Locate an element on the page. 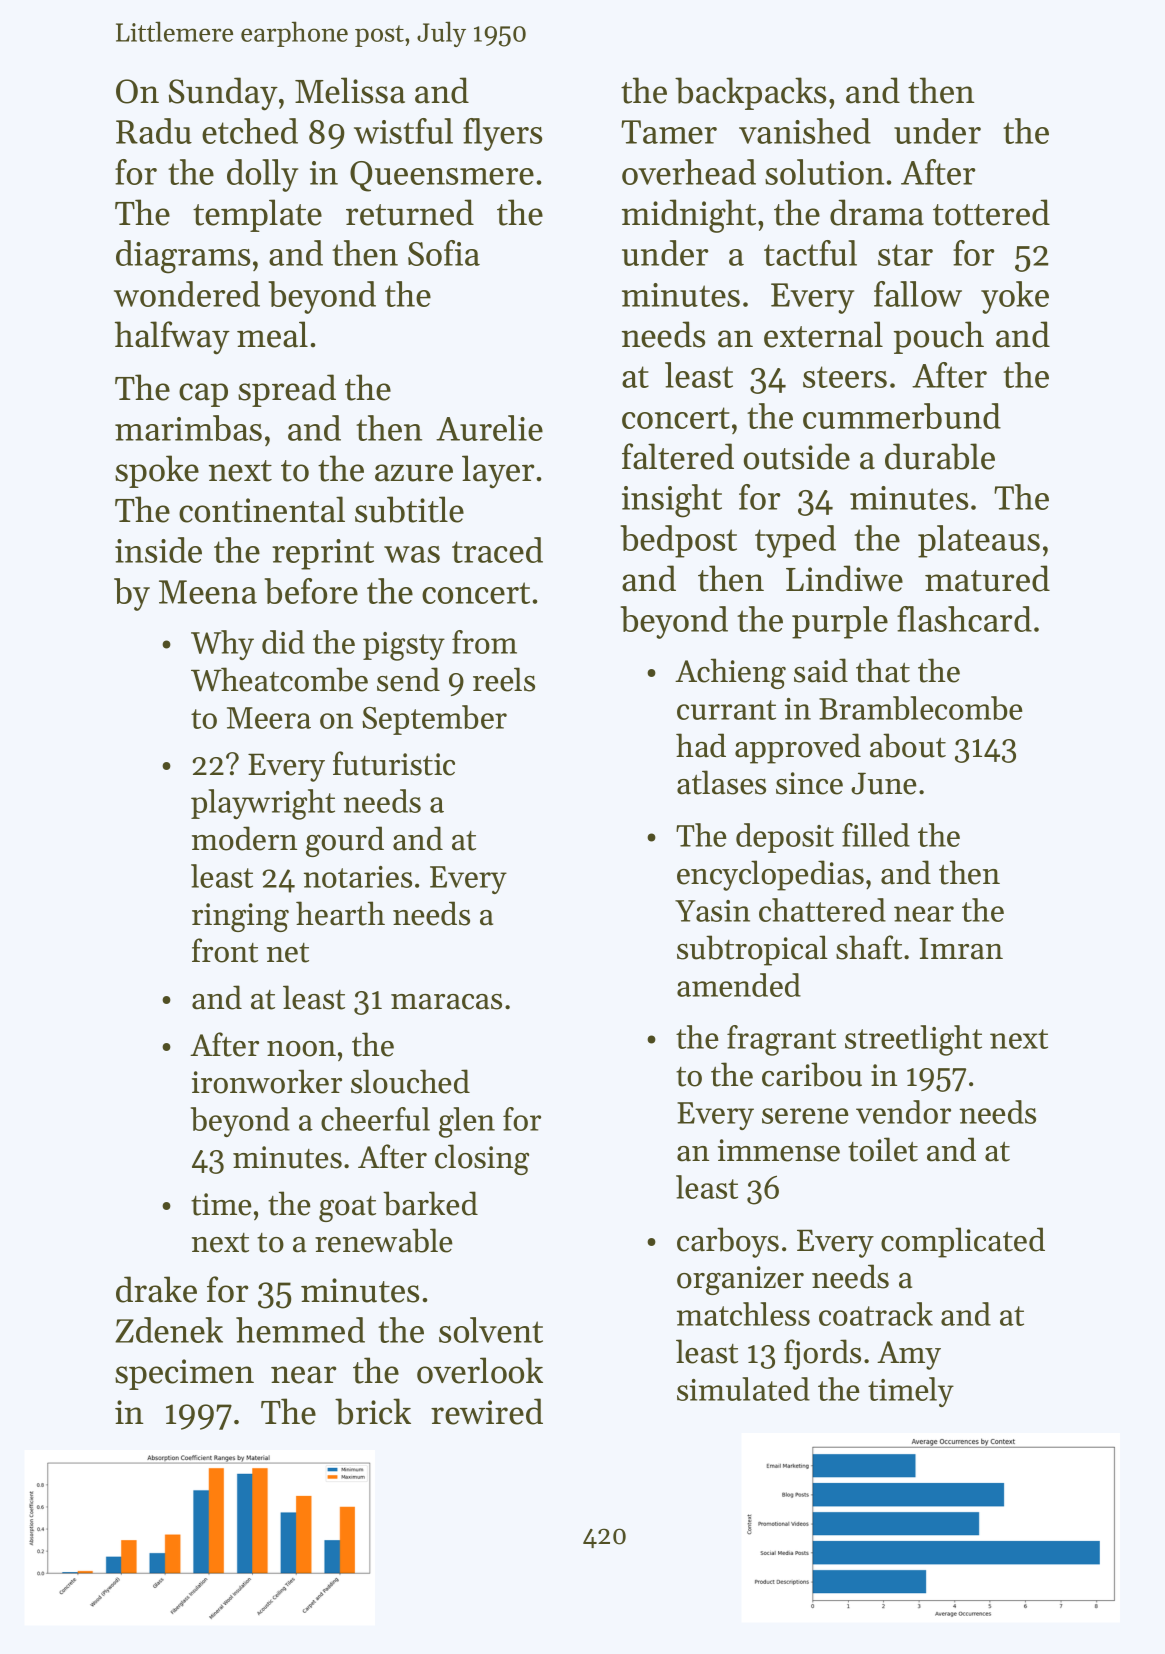 This document has width=1165, height=1654. cheerful is located at coordinates (375, 1119).
